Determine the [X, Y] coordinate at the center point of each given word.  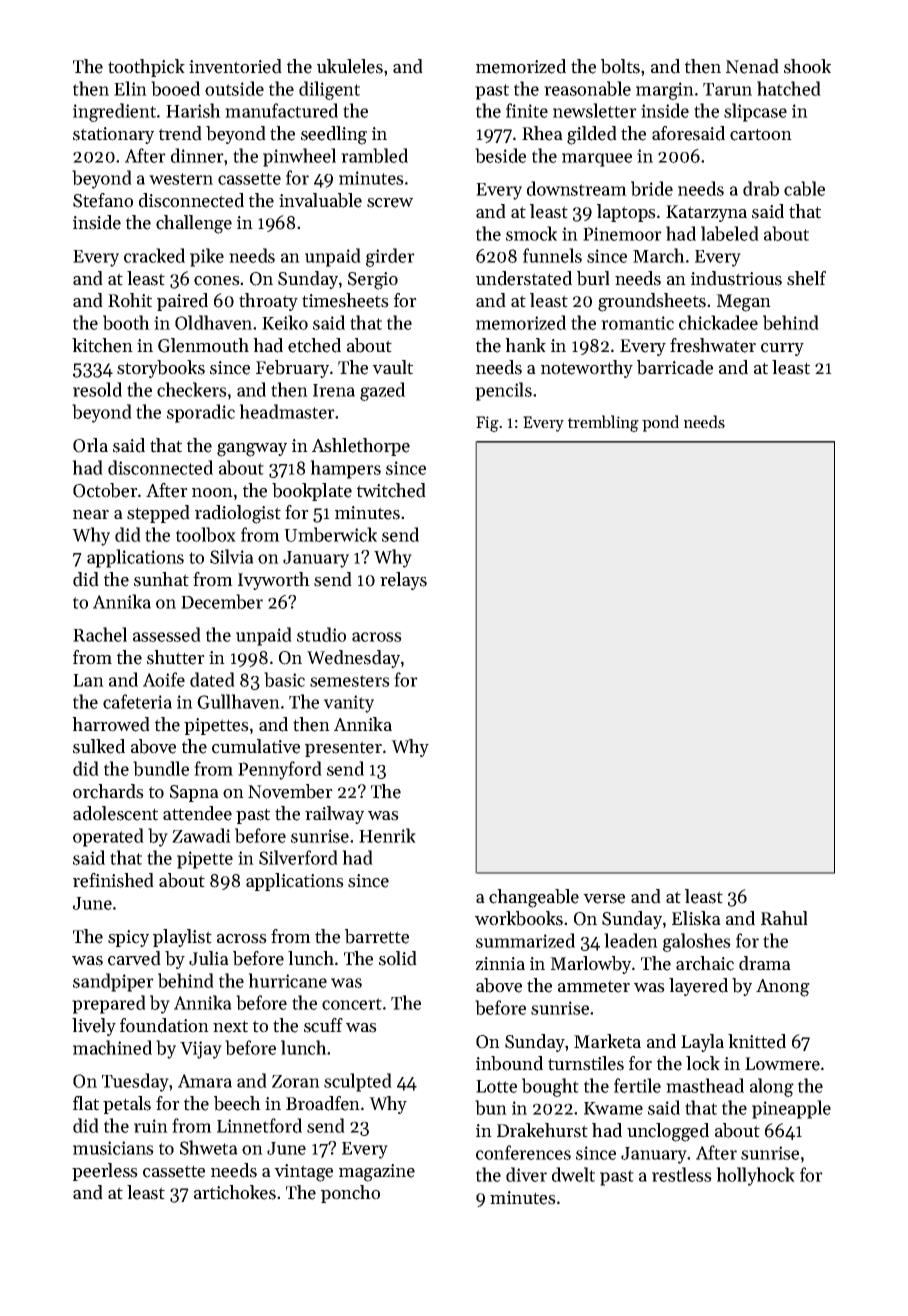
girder [390, 257]
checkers [192, 389]
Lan [88, 680]
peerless [105, 1172]
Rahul [784, 918]
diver [526, 1174]
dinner [197, 155]
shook [807, 66]
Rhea [542, 133]
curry [782, 349]
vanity [348, 704]
